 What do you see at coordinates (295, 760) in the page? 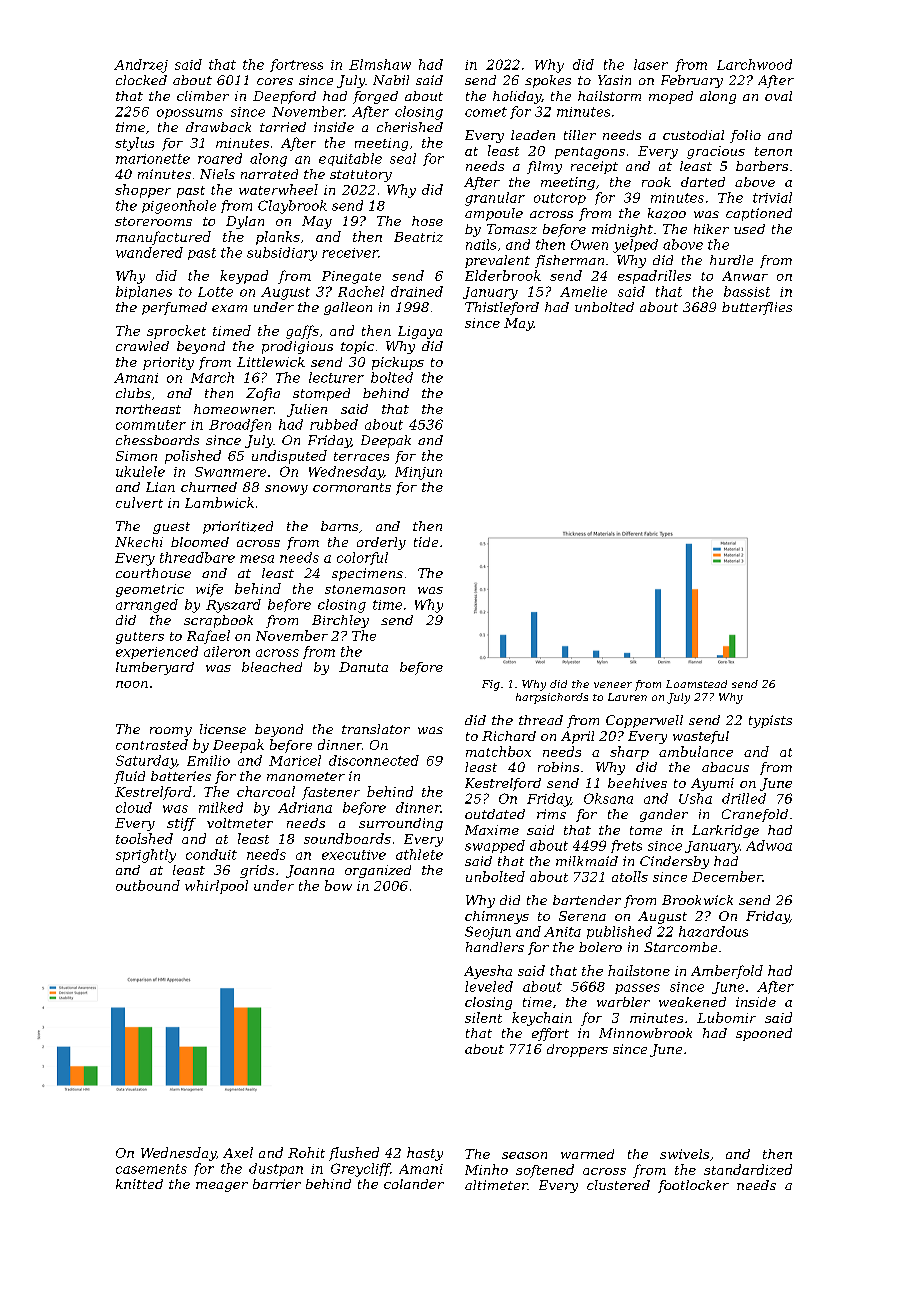
I see `Maricel` at bounding box center [295, 760].
